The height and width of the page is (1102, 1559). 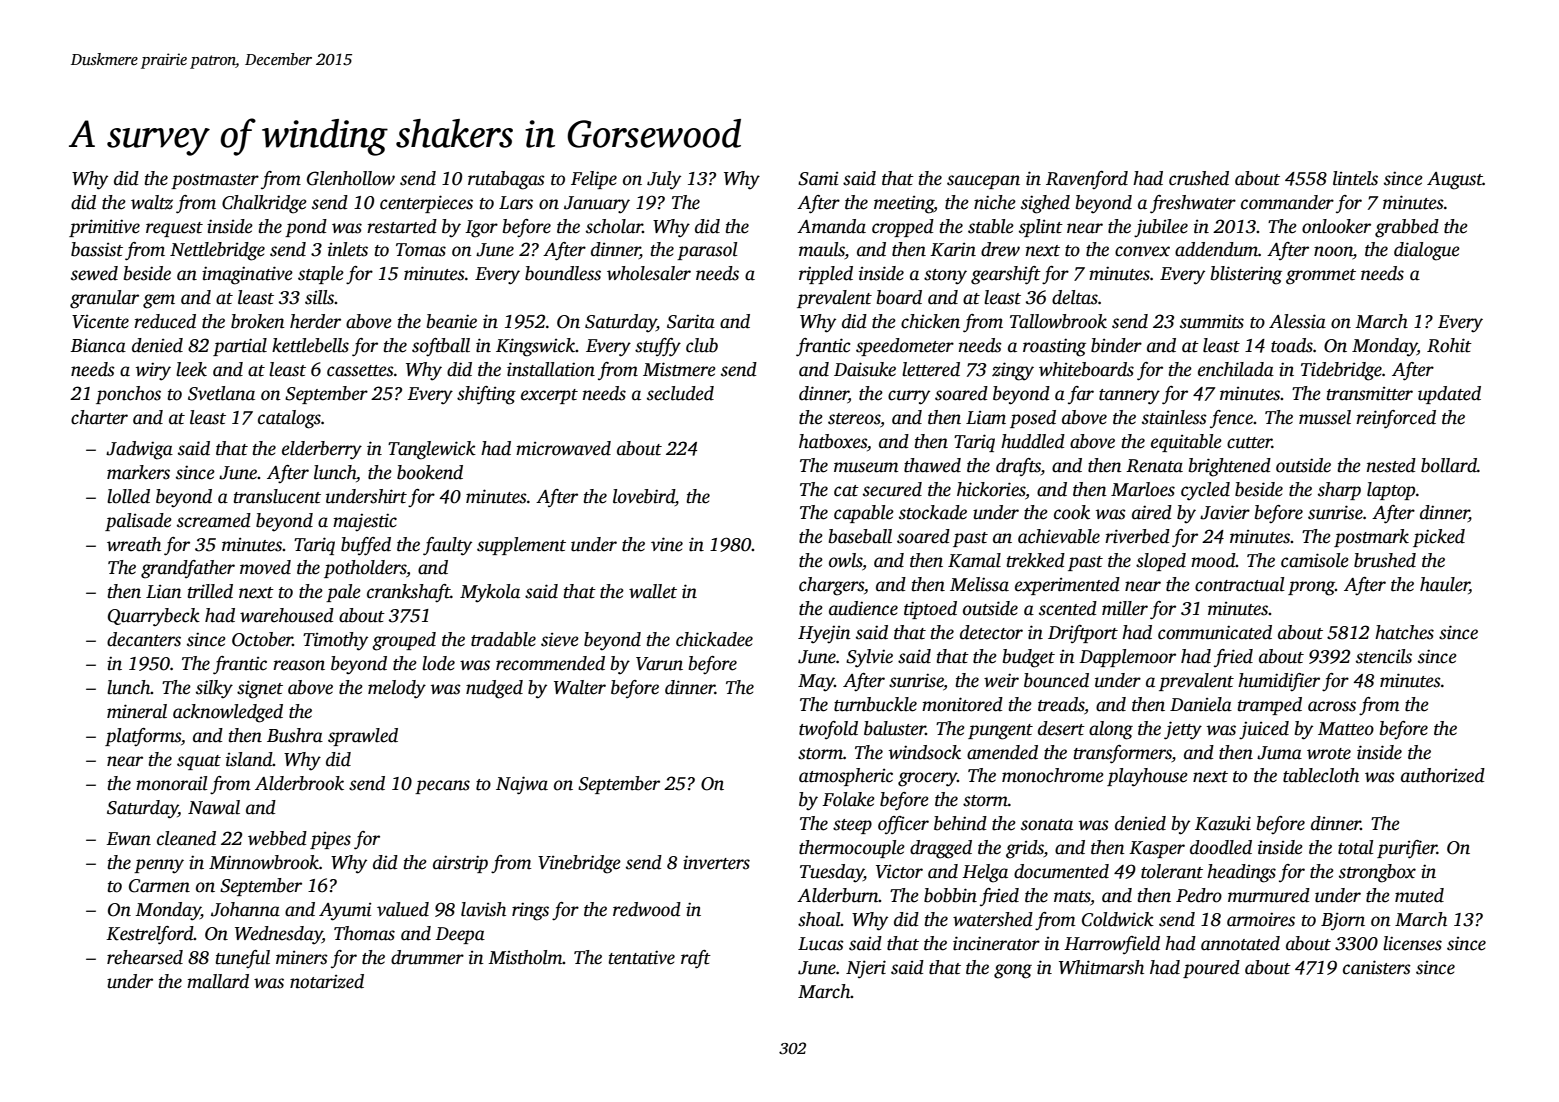 I want to click on huddled, so click(x=1033, y=441).
